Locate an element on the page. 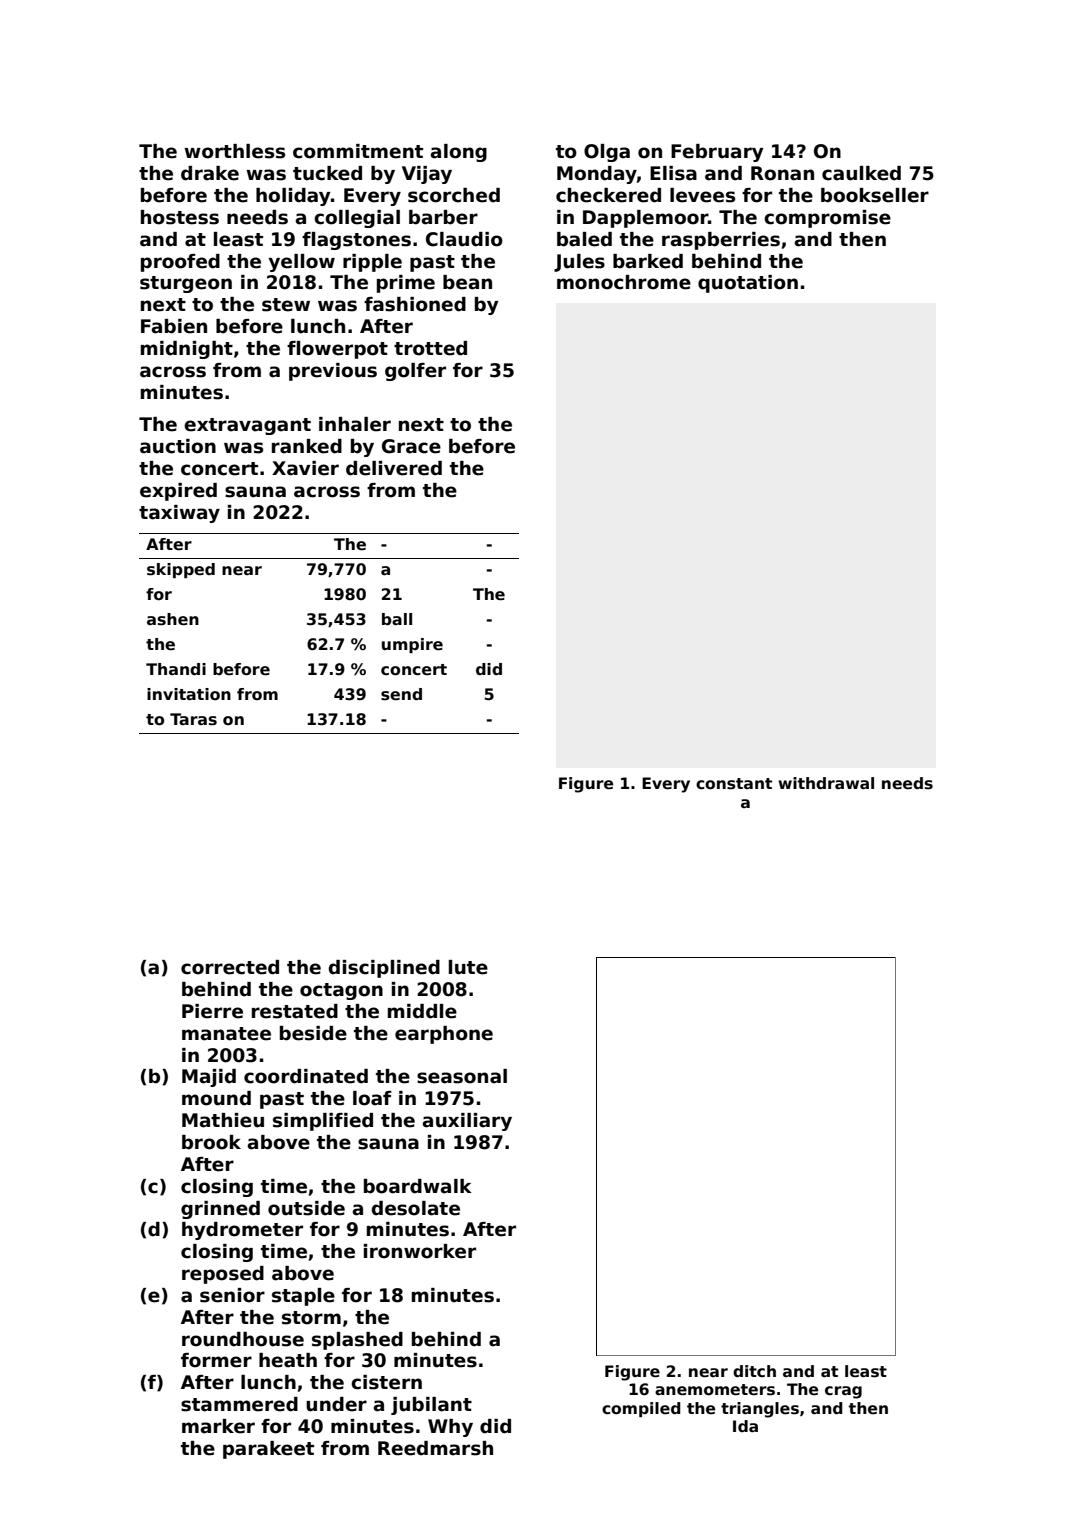 The image size is (1075, 1521). withdrawal is located at coordinates (826, 783).
